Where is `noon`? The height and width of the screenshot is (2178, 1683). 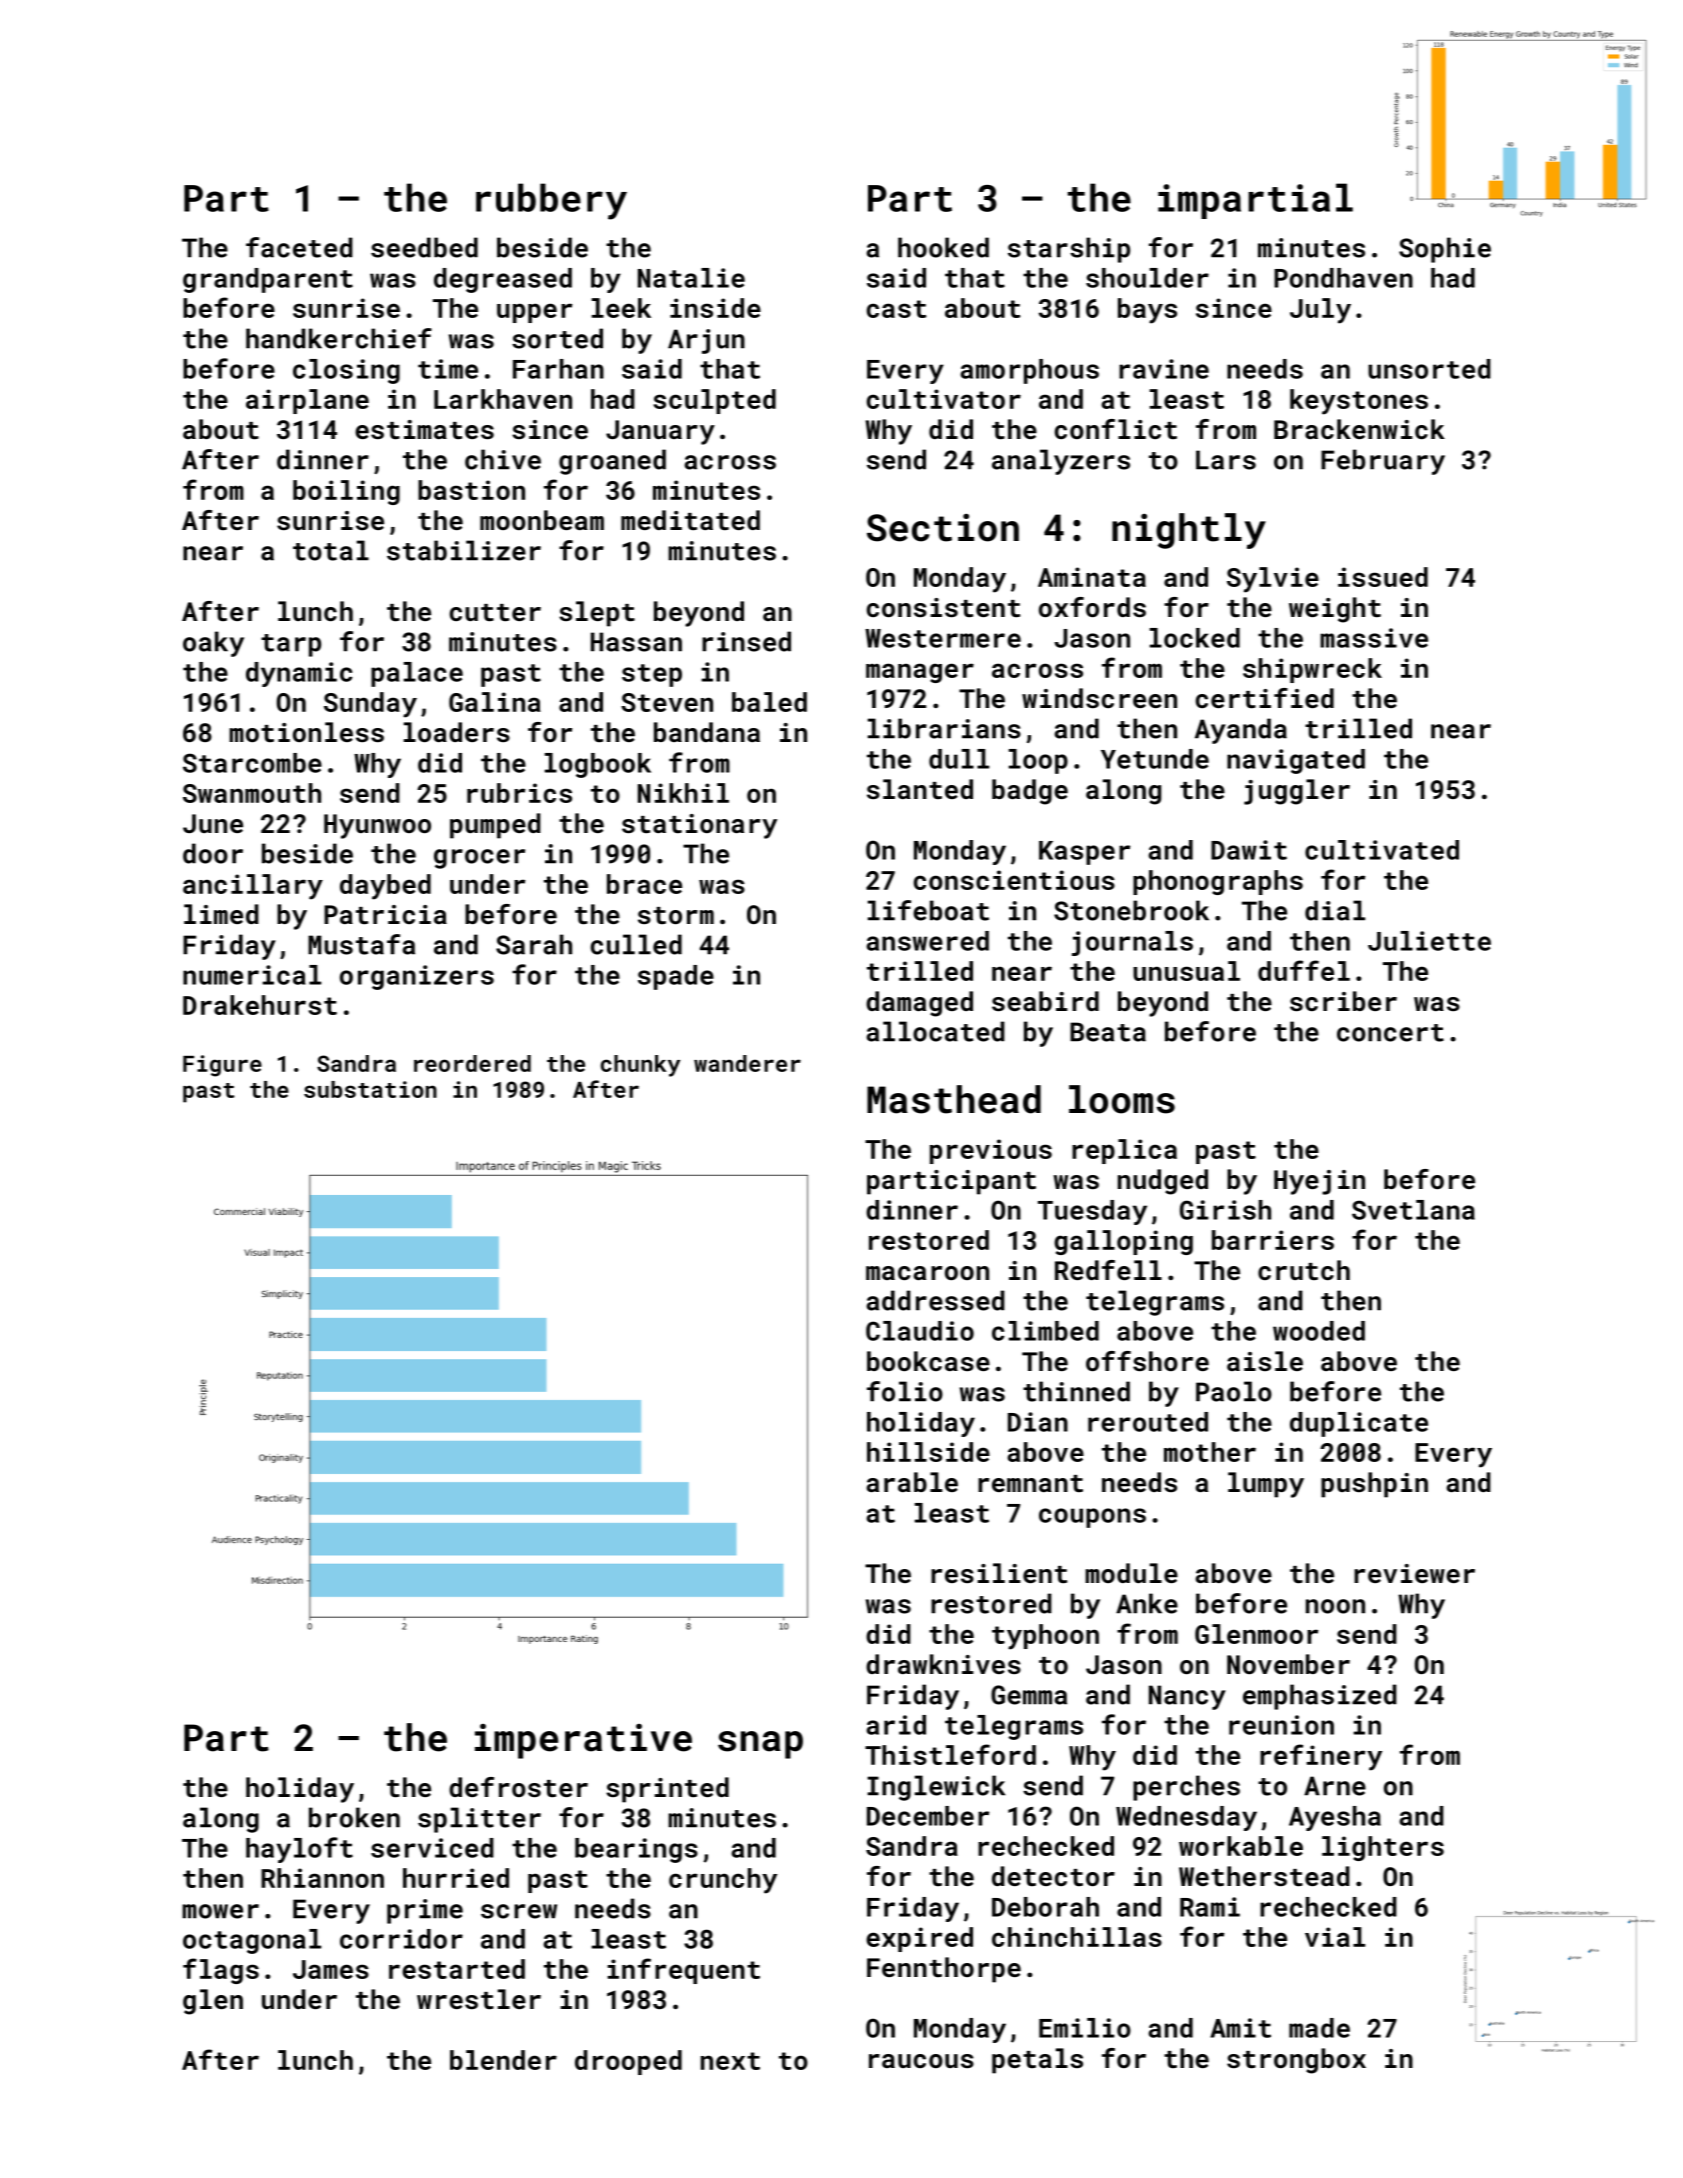 noon is located at coordinates (1335, 1606).
